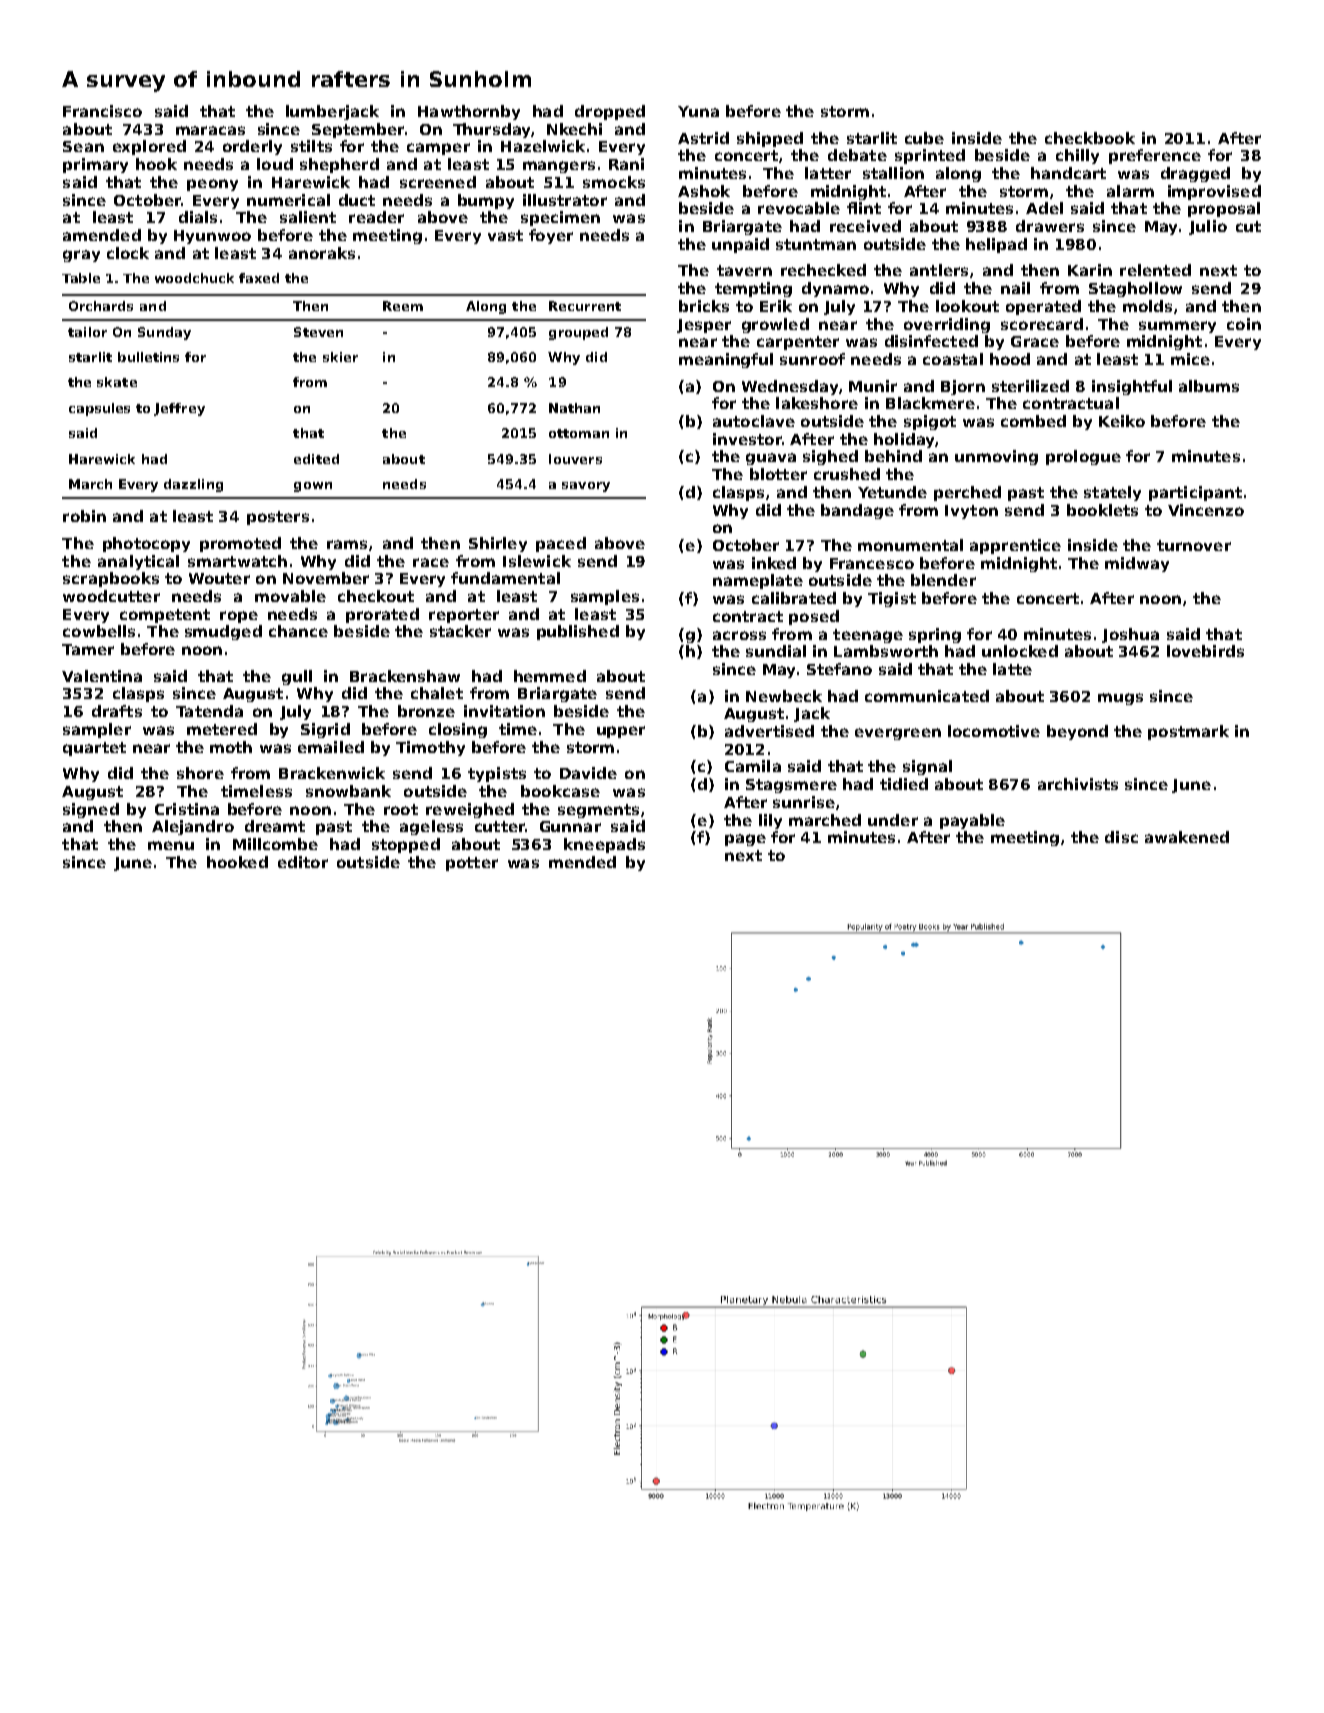 Image resolution: width=1324 pixels, height=1713 pixels. What do you see at coordinates (1015, 288) in the image?
I see `nail` at bounding box center [1015, 288].
